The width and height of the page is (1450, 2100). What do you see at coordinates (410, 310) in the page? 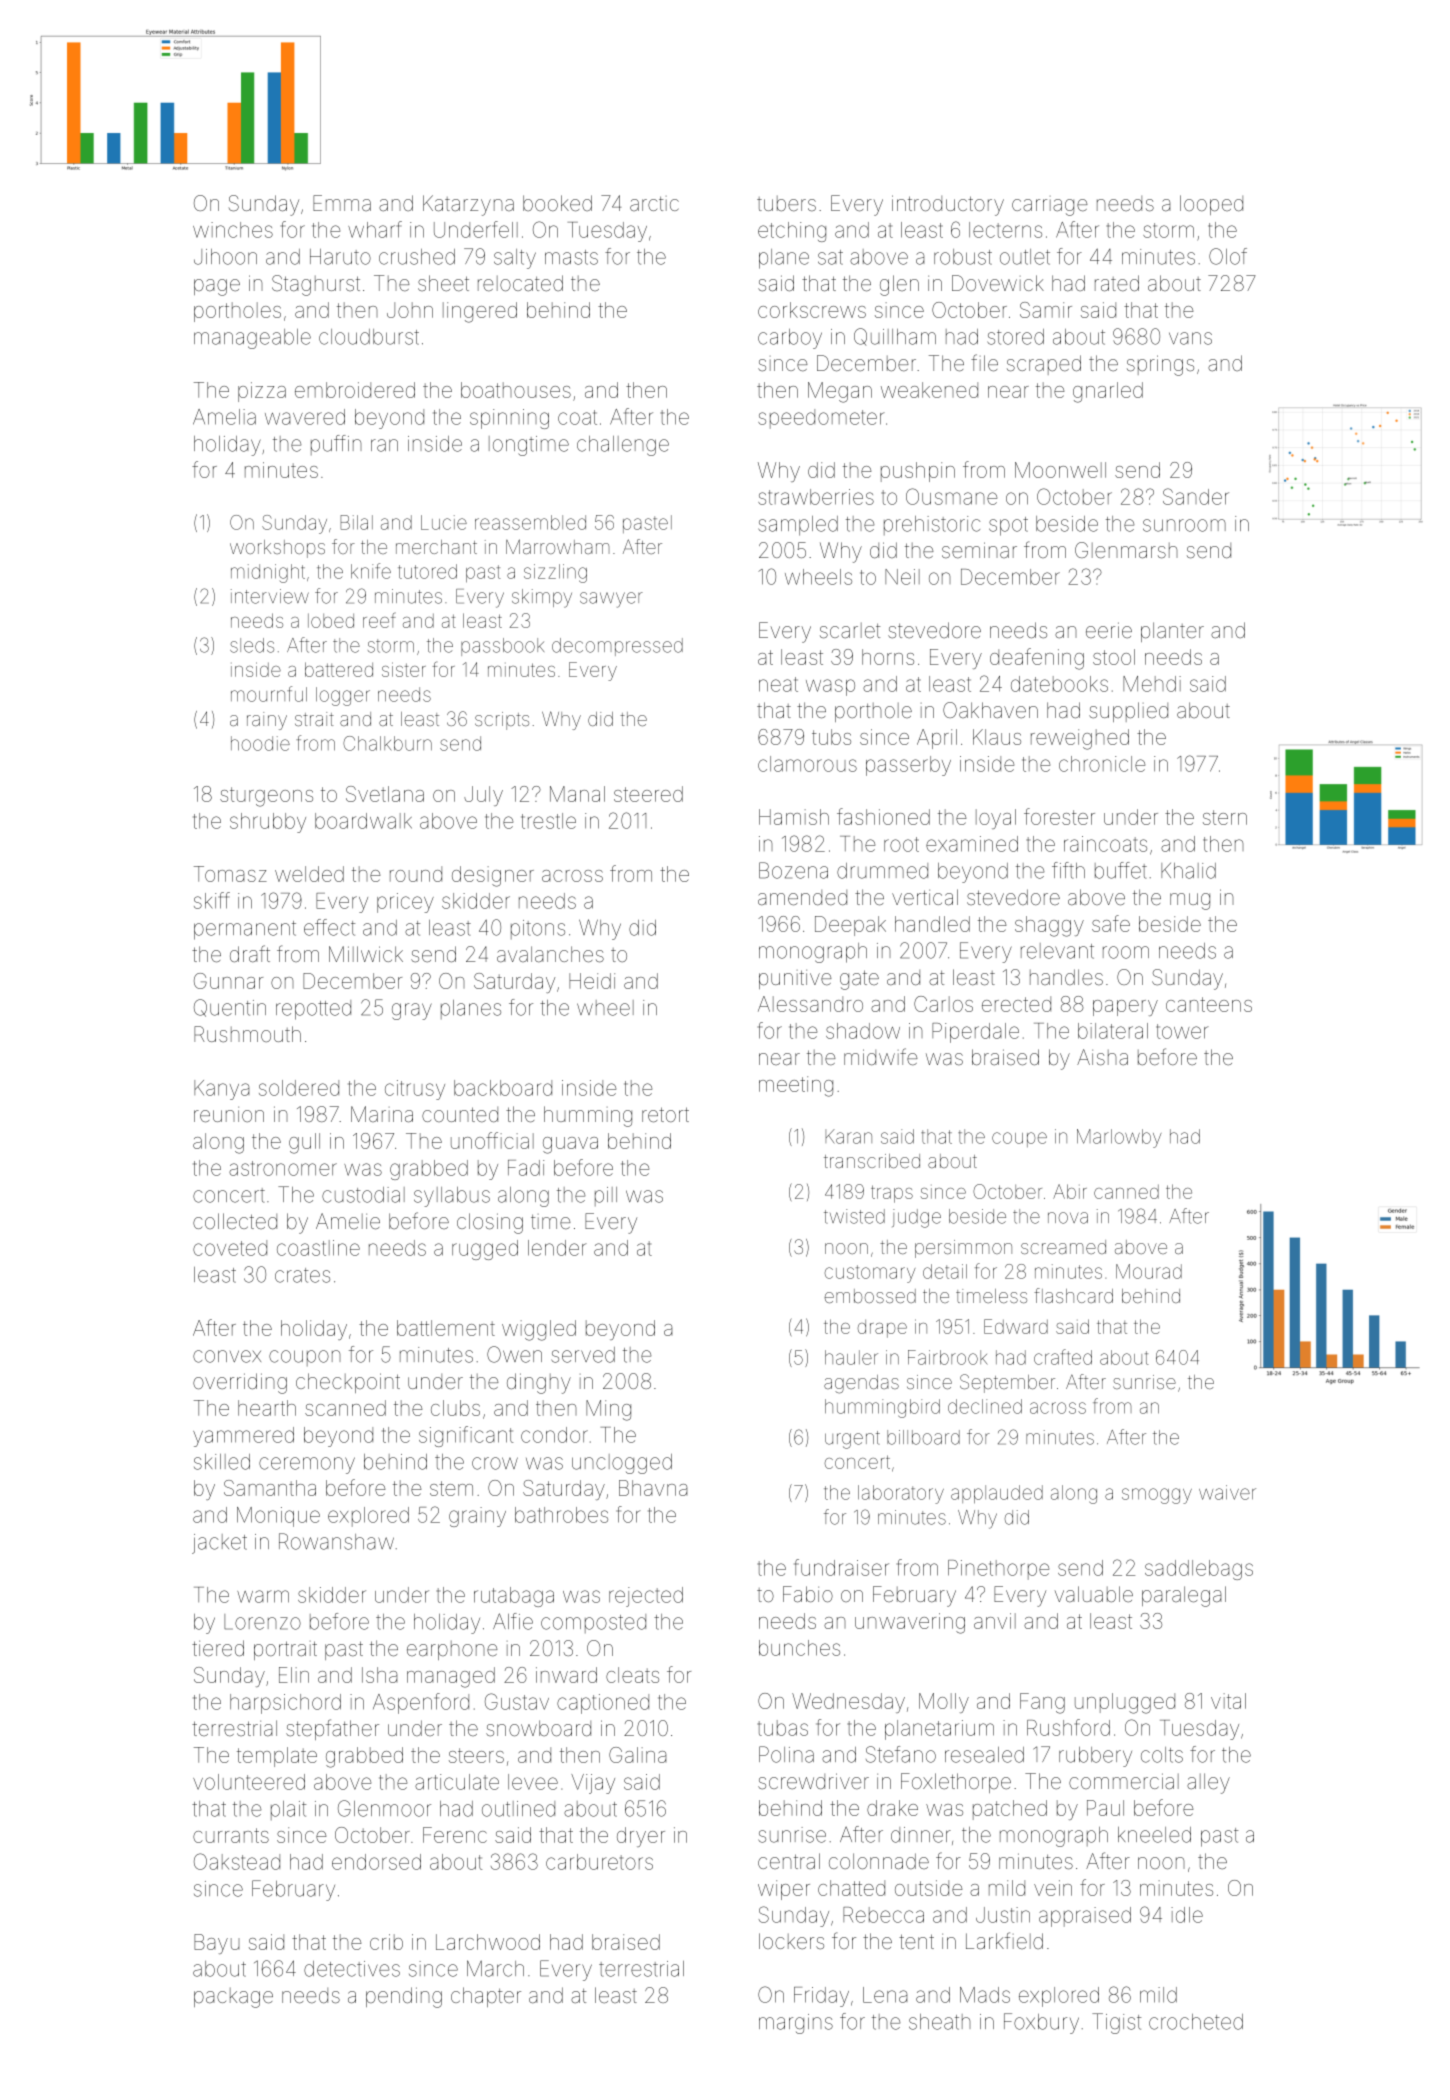
I see `John` at bounding box center [410, 310].
